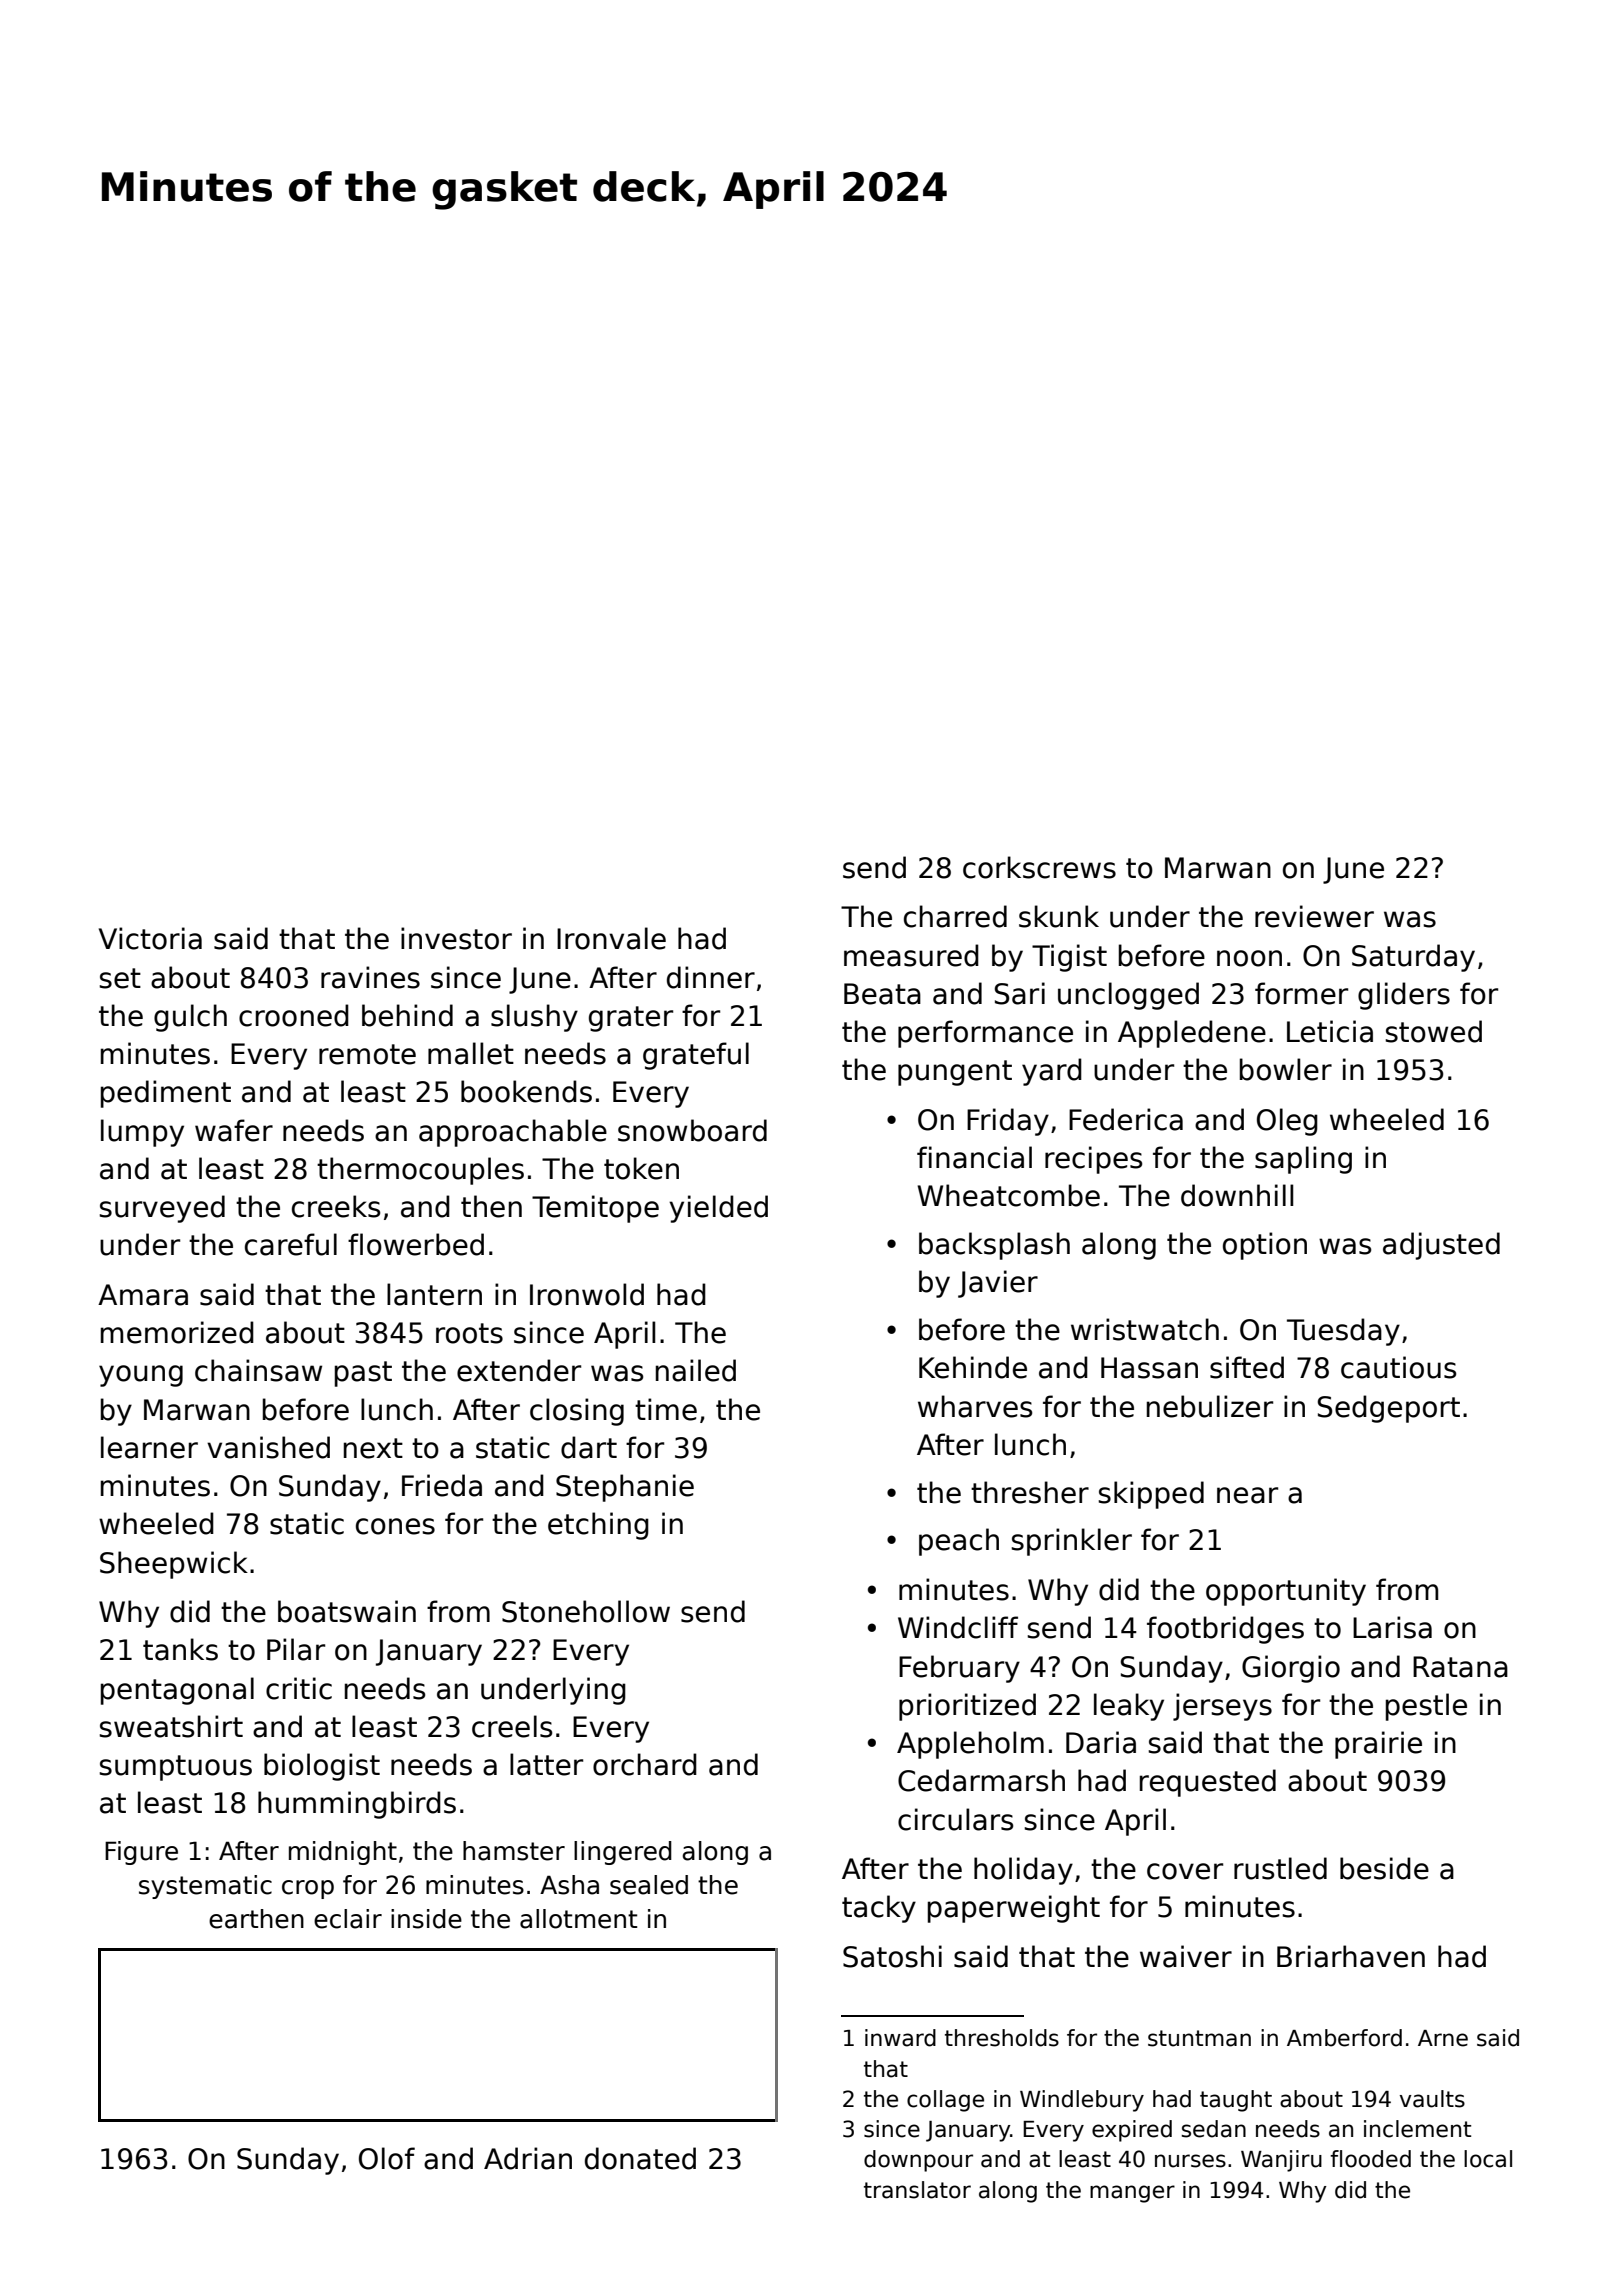 The image size is (1620, 2292). I want to click on lingered, so click(623, 1853).
